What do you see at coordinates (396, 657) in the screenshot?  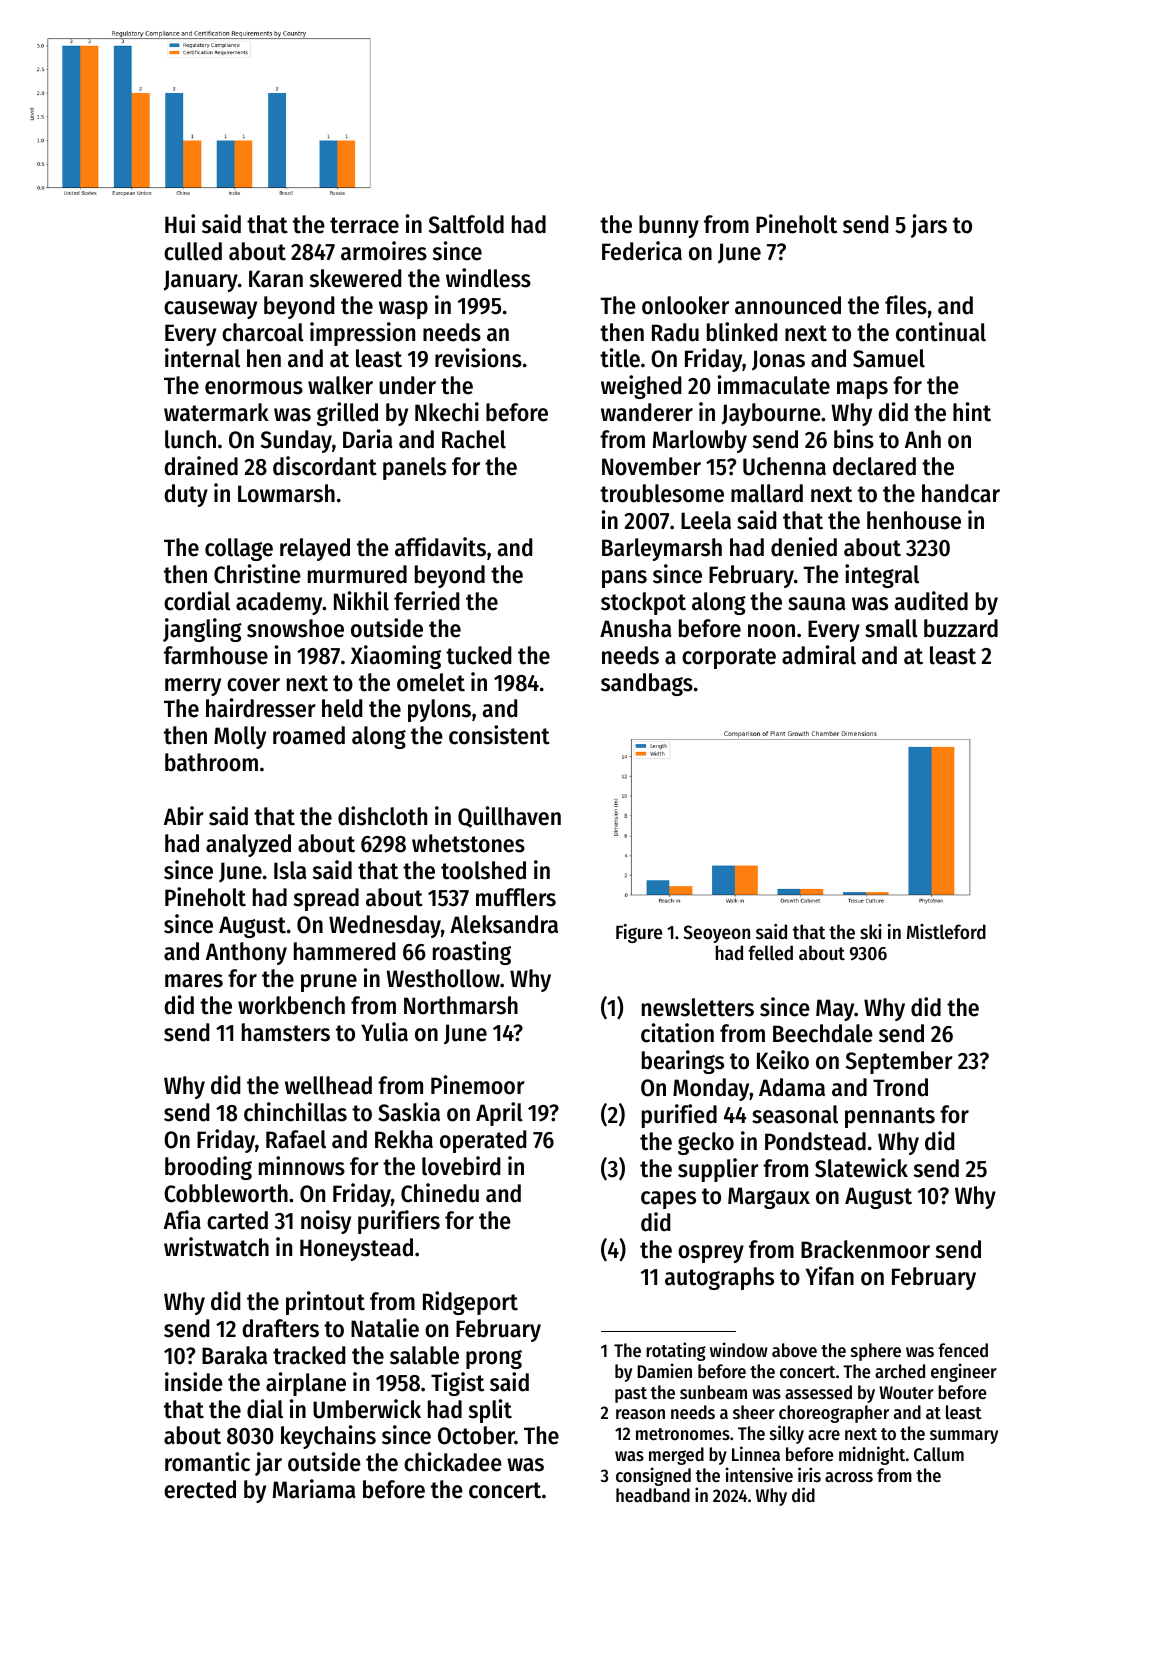 I see `Xiaoming` at bounding box center [396, 657].
